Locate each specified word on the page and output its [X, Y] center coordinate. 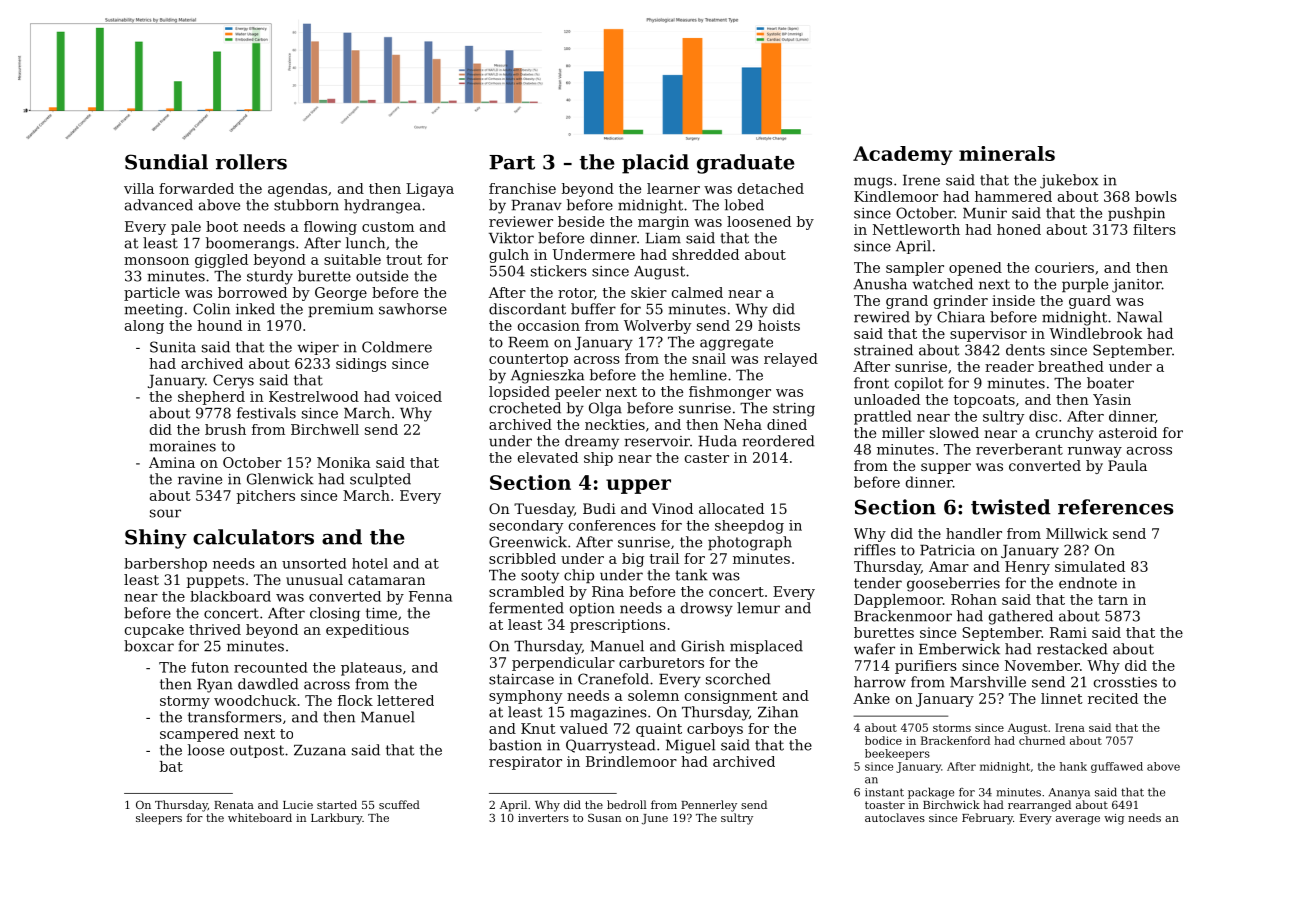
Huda [718, 441]
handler [974, 533]
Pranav [537, 205]
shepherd [211, 398]
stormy [185, 702]
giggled [221, 261]
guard [1090, 302]
